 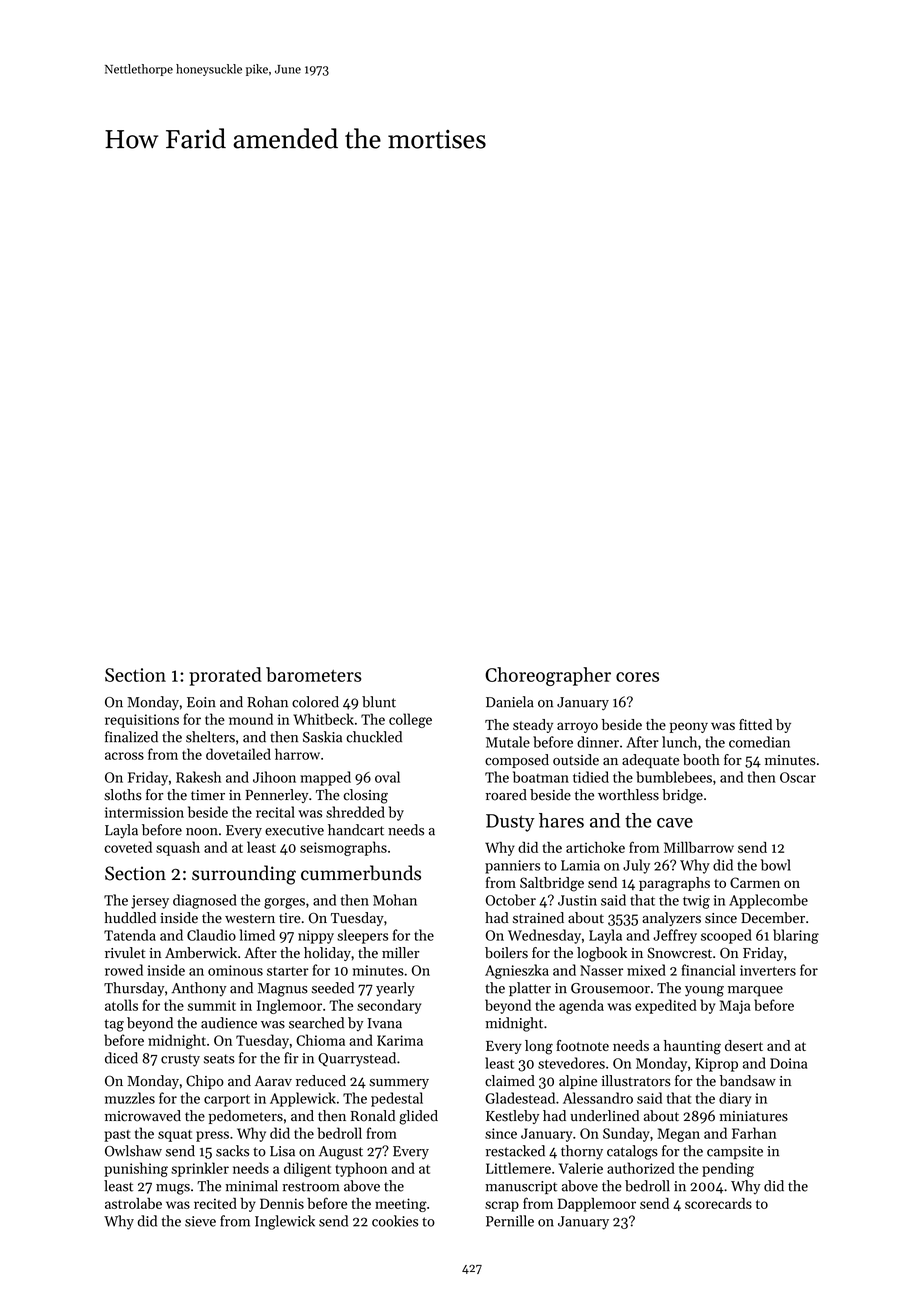 What do you see at coordinates (130, 1098) in the screenshot?
I see `muzzles` at bounding box center [130, 1098].
